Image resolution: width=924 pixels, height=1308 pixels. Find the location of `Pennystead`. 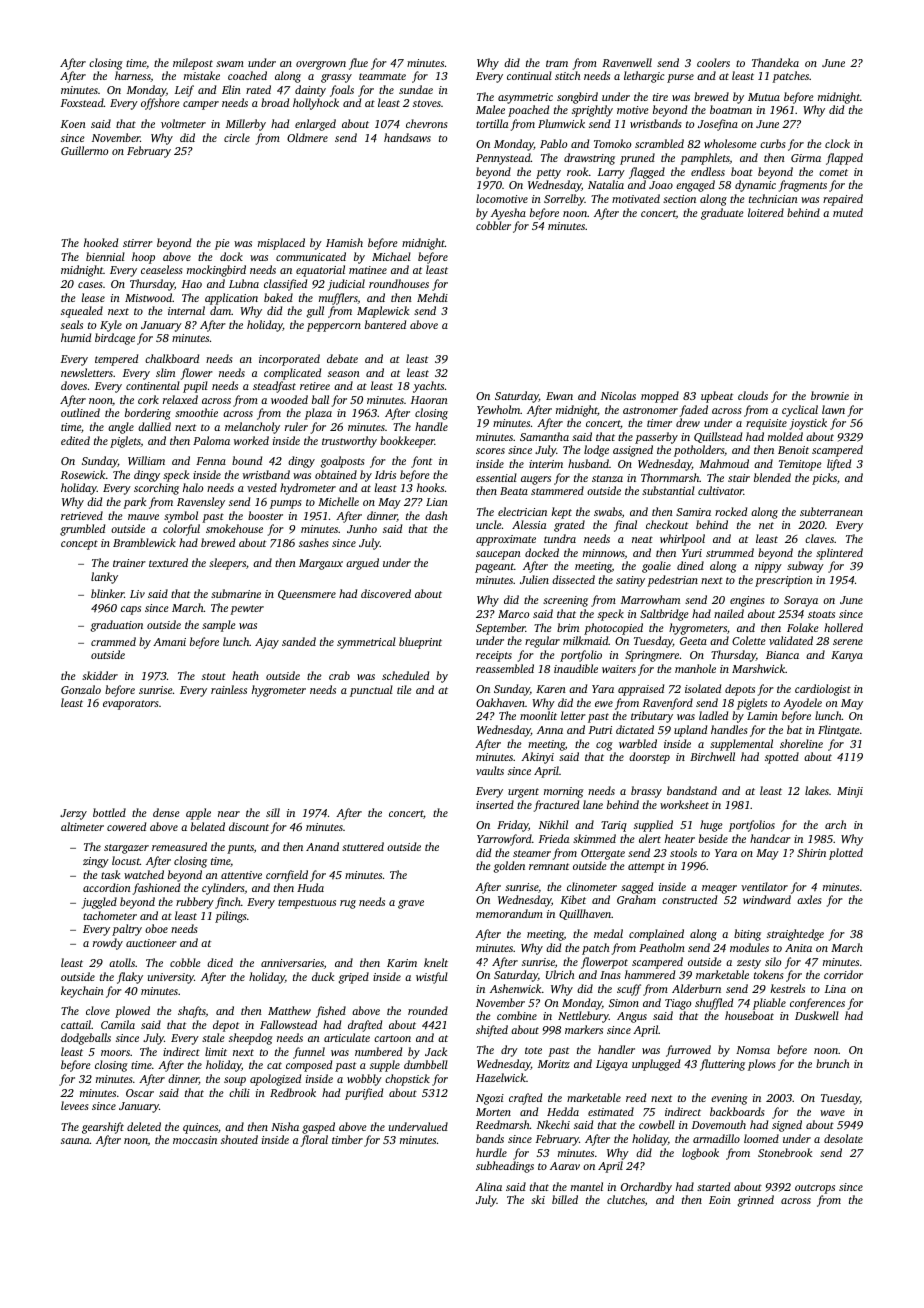

Pennystead is located at coordinates (503, 159).
